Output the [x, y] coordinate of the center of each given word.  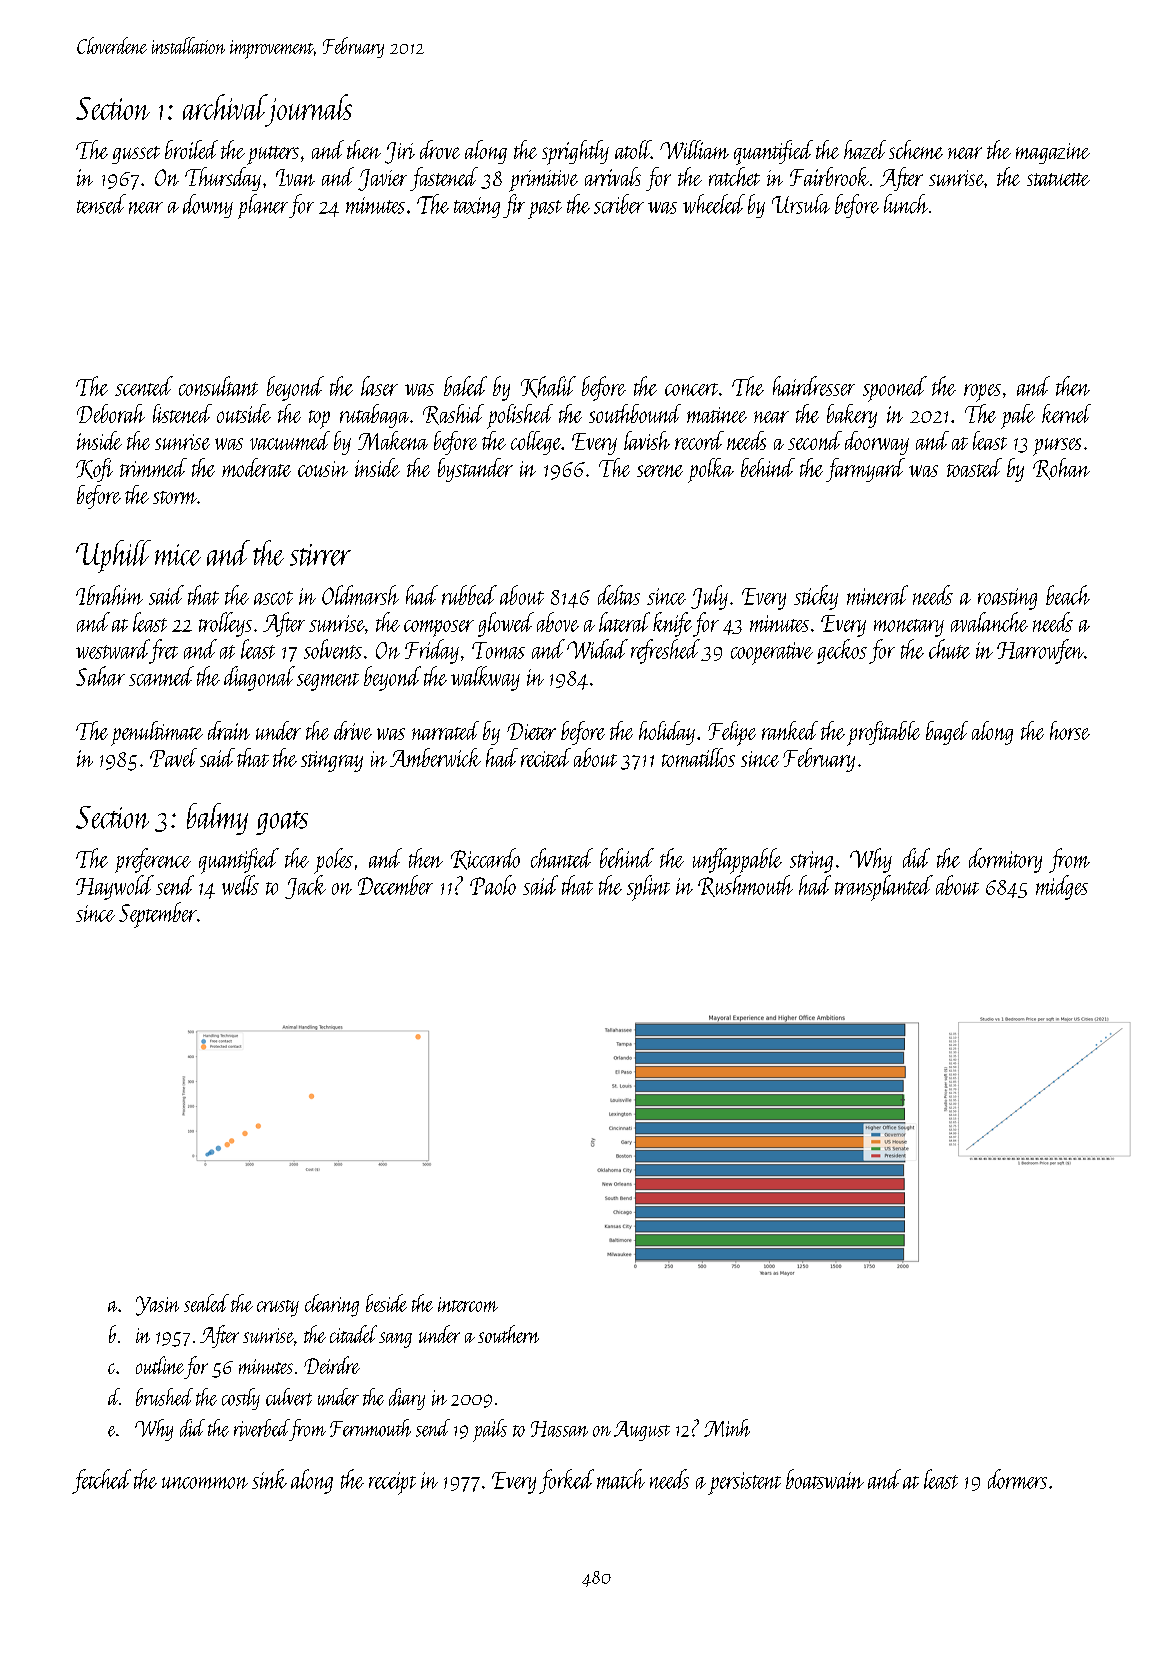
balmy [217, 819]
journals [309, 110]
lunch [906, 204]
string [811, 862]
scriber [619, 204]
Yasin [157, 1306]
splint [648, 888]
